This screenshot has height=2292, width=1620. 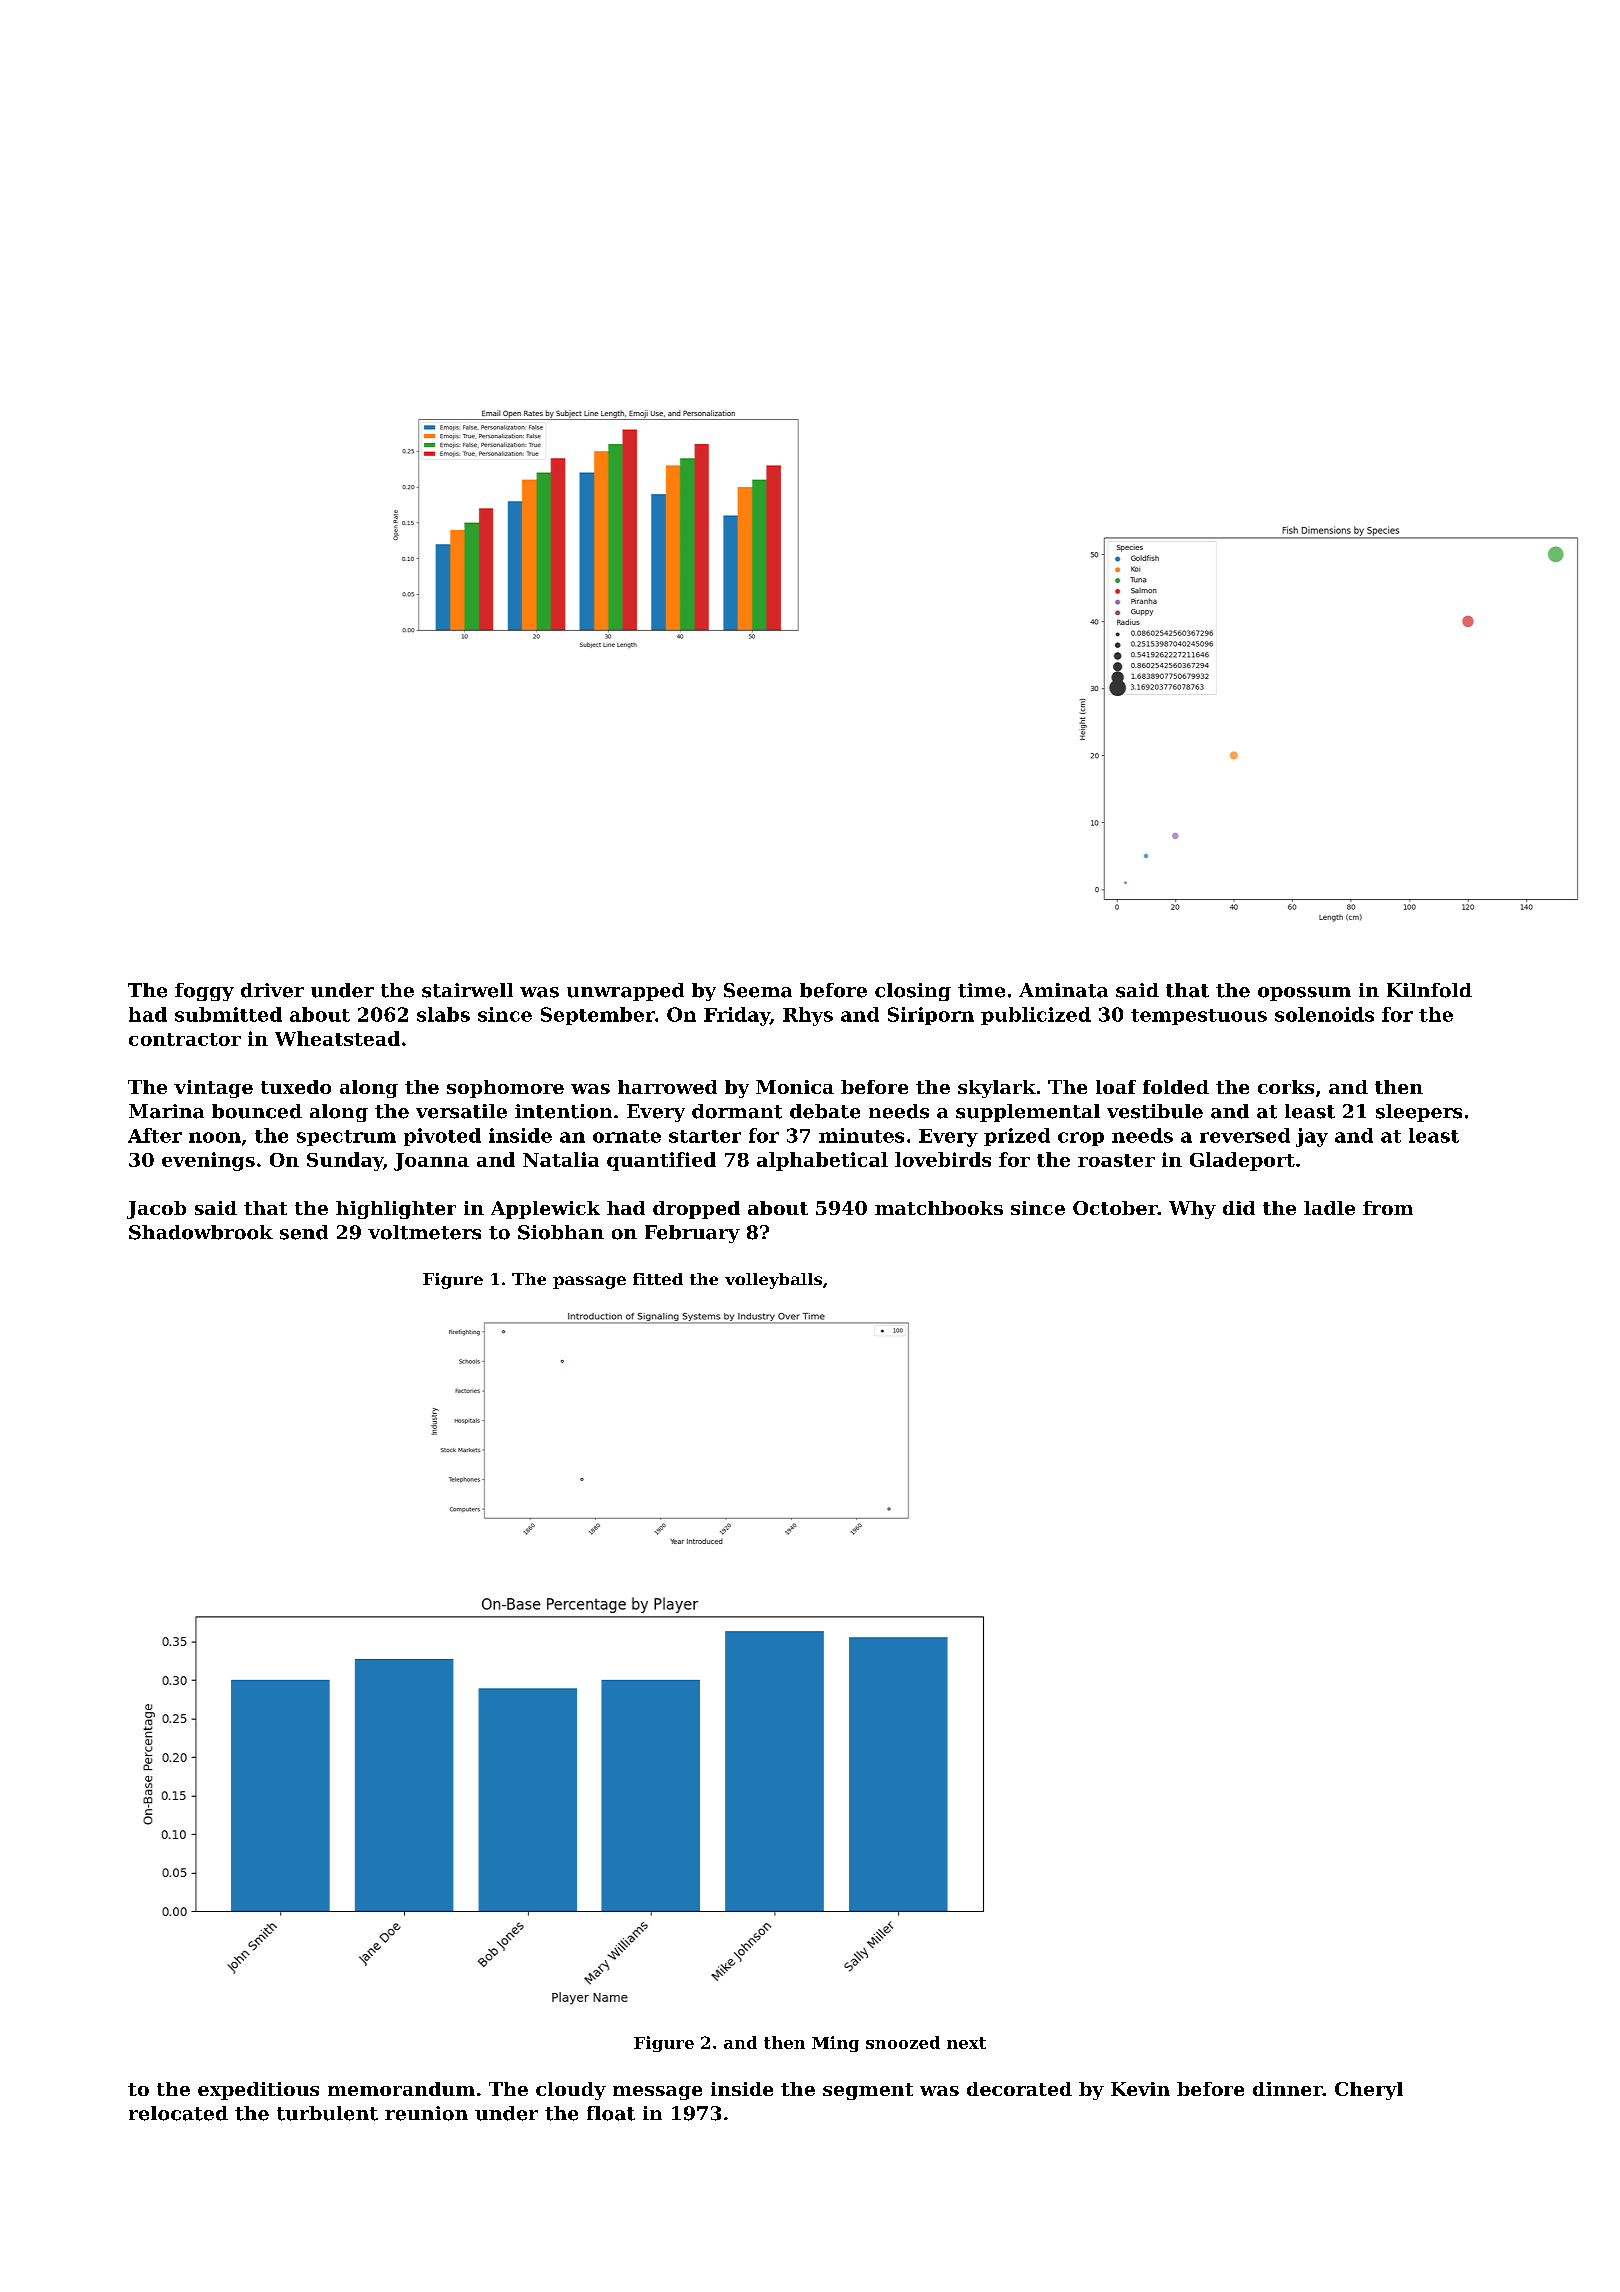 I want to click on slabs, so click(x=443, y=1014).
